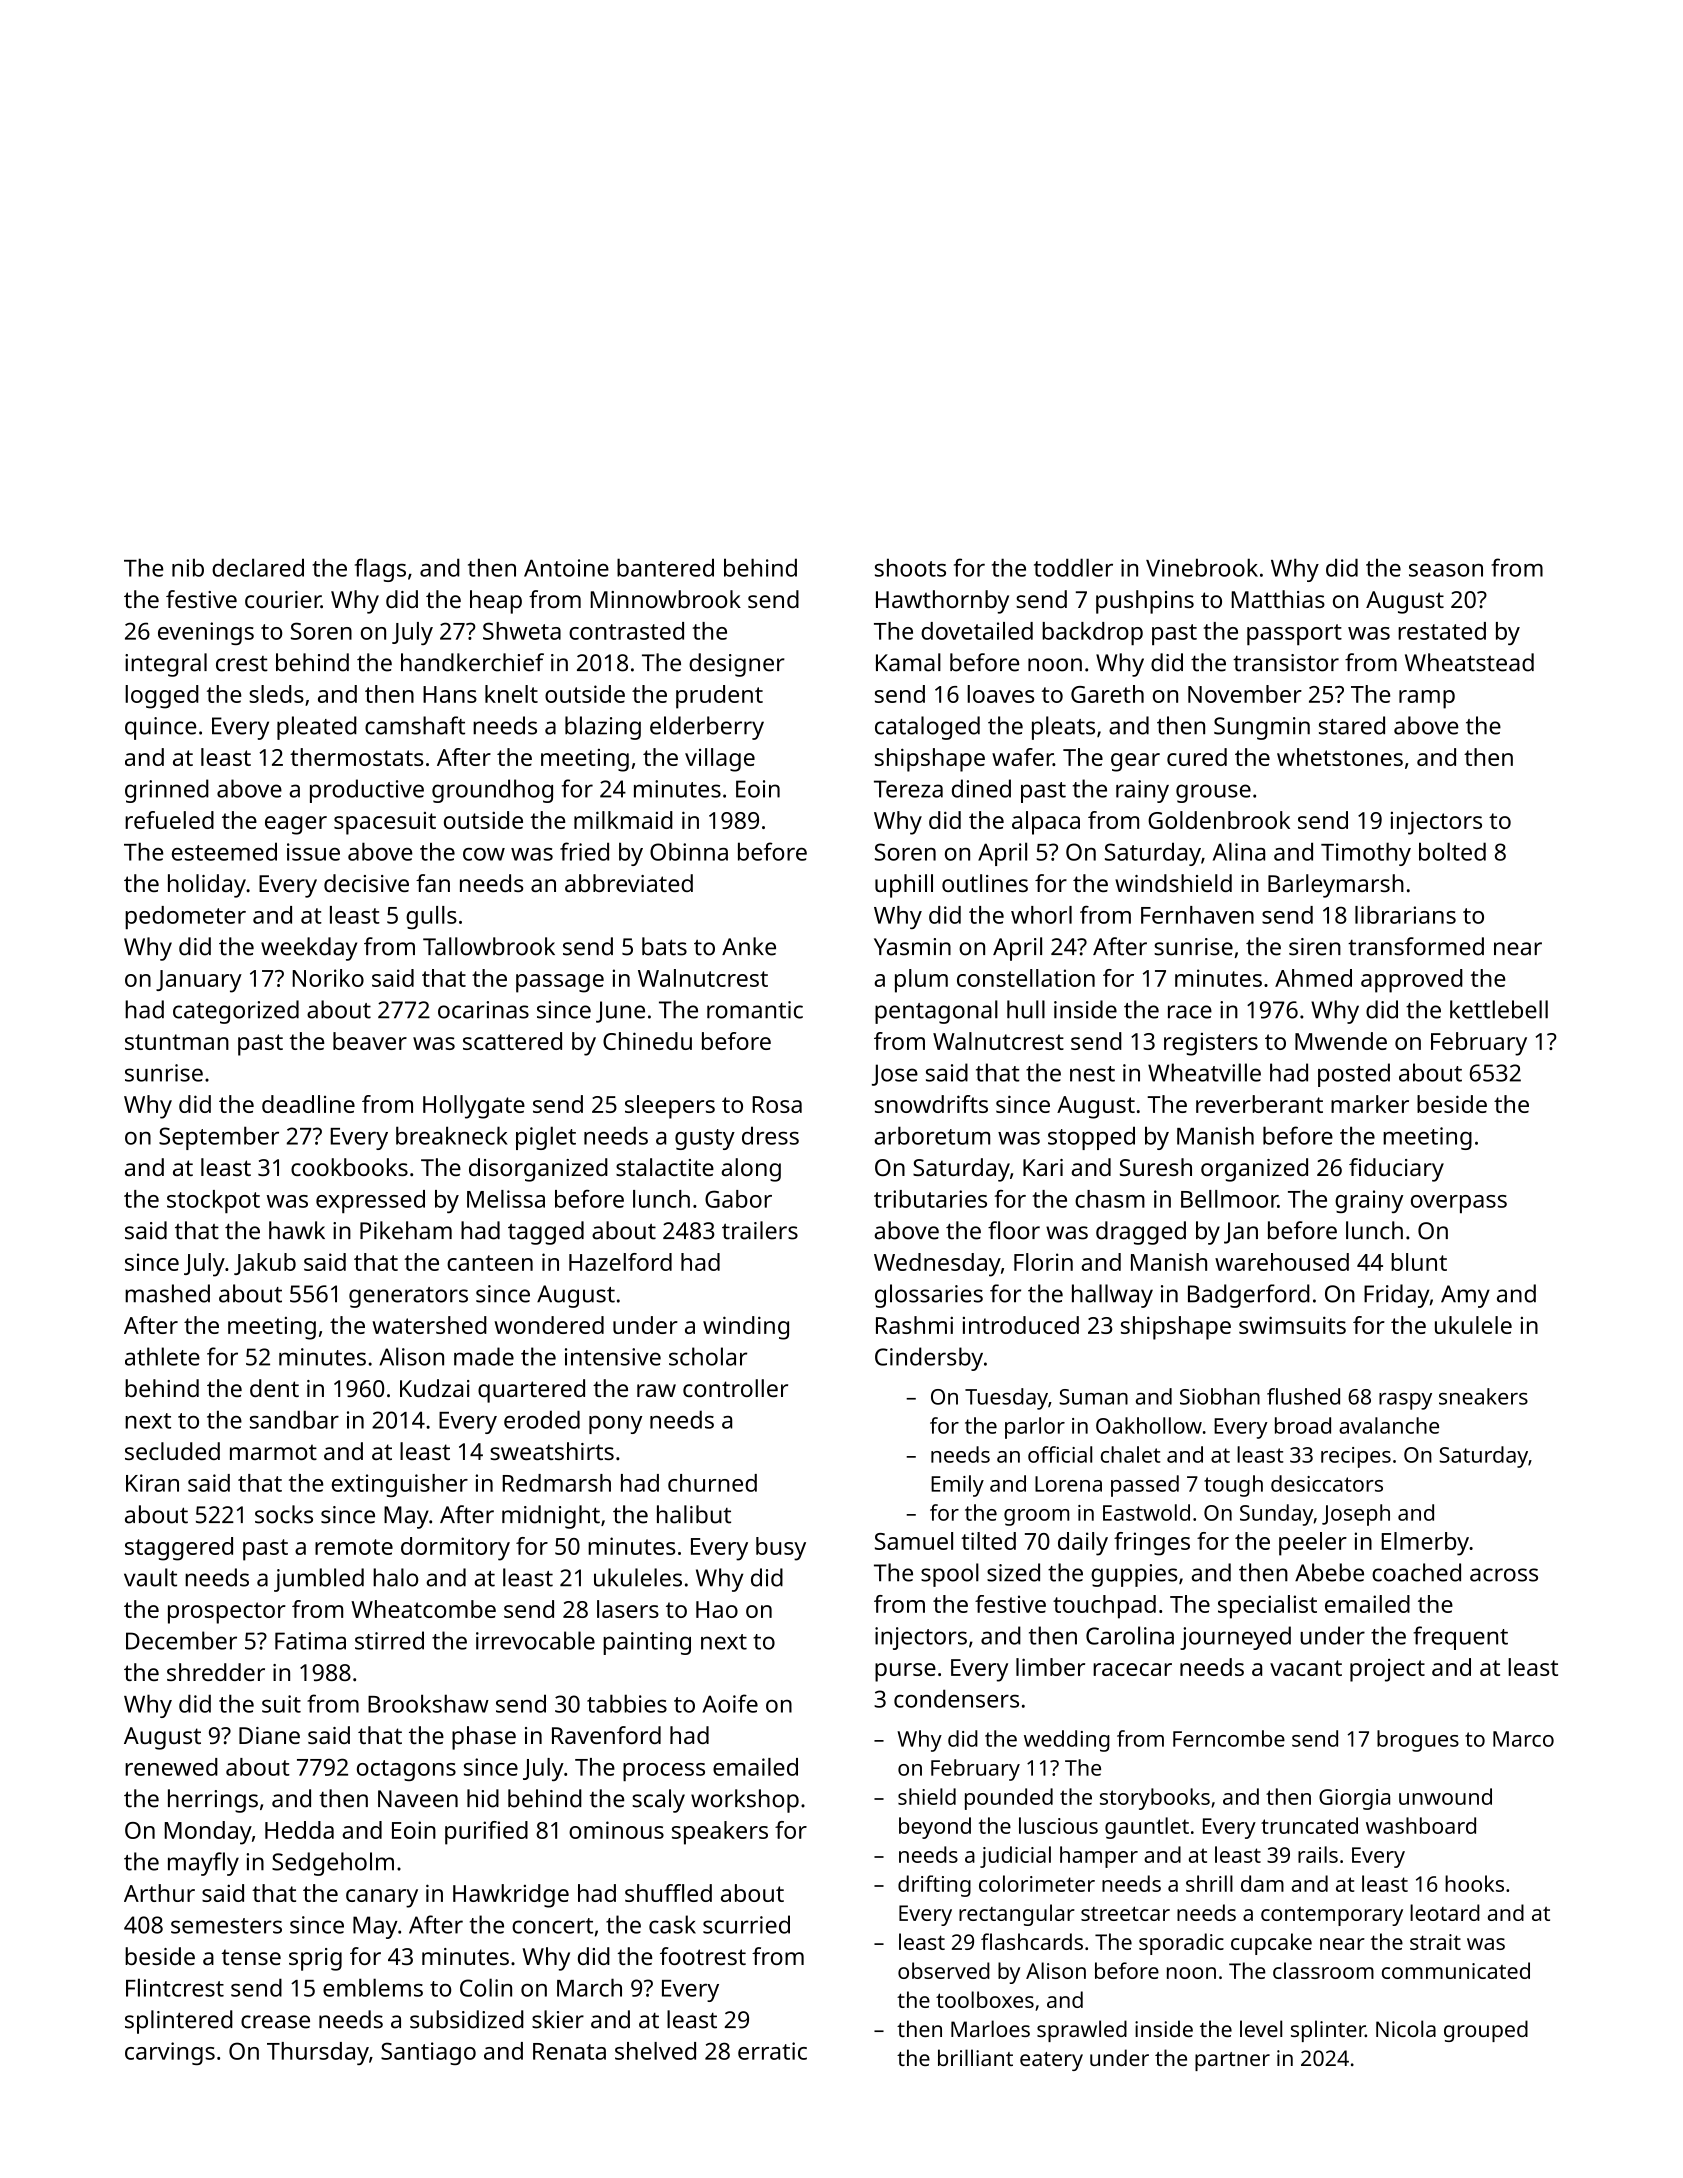  Describe the element at coordinates (566, 568) in the screenshot. I see `Antoine` at that location.
